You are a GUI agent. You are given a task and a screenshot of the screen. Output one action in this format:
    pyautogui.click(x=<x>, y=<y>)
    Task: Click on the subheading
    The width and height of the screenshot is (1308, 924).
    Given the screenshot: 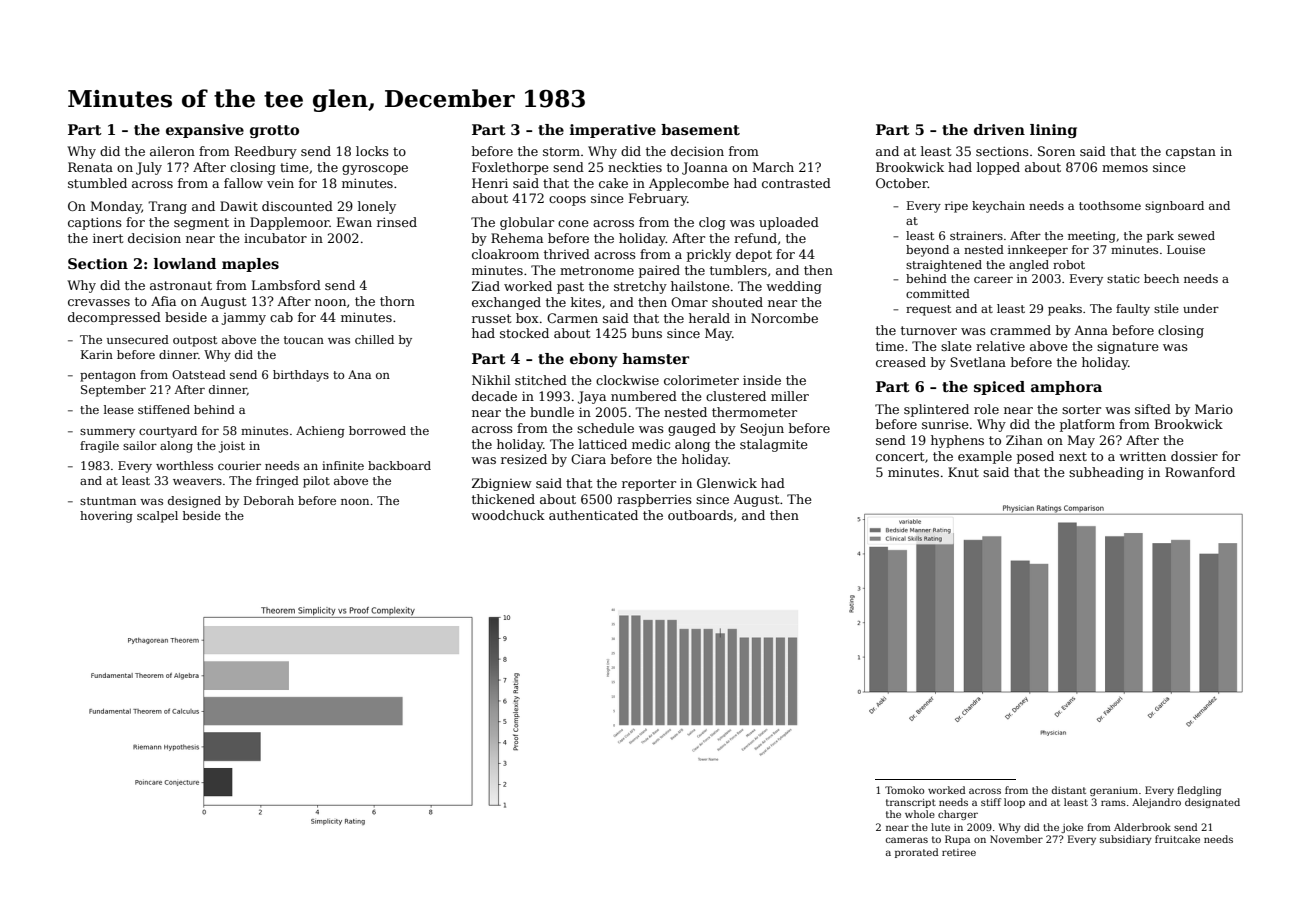 What is the action you would take?
    pyautogui.click(x=1106, y=473)
